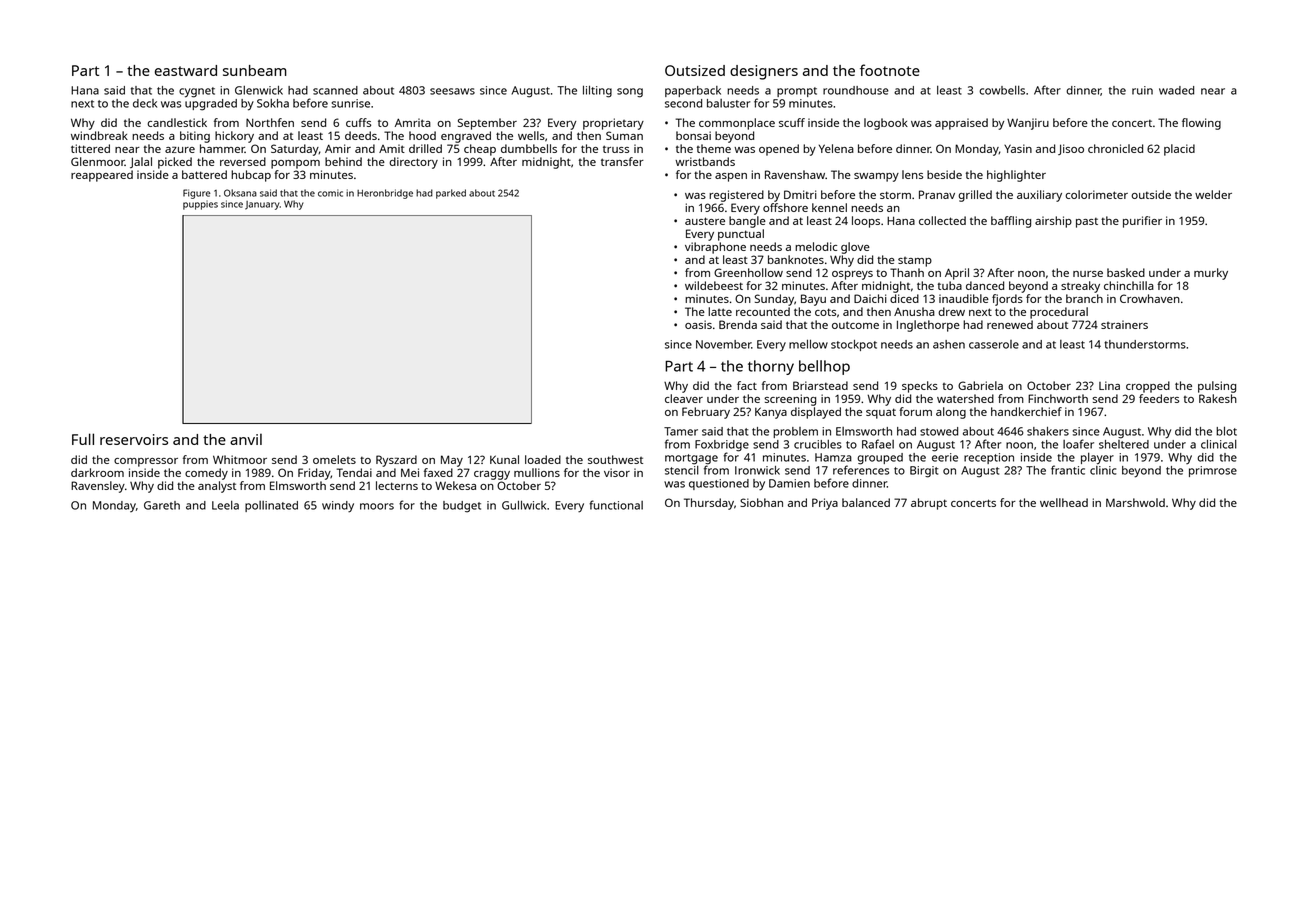 Image resolution: width=1308 pixels, height=924 pixels. What do you see at coordinates (715, 248) in the screenshot?
I see `vibraphone` at bounding box center [715, 248].
